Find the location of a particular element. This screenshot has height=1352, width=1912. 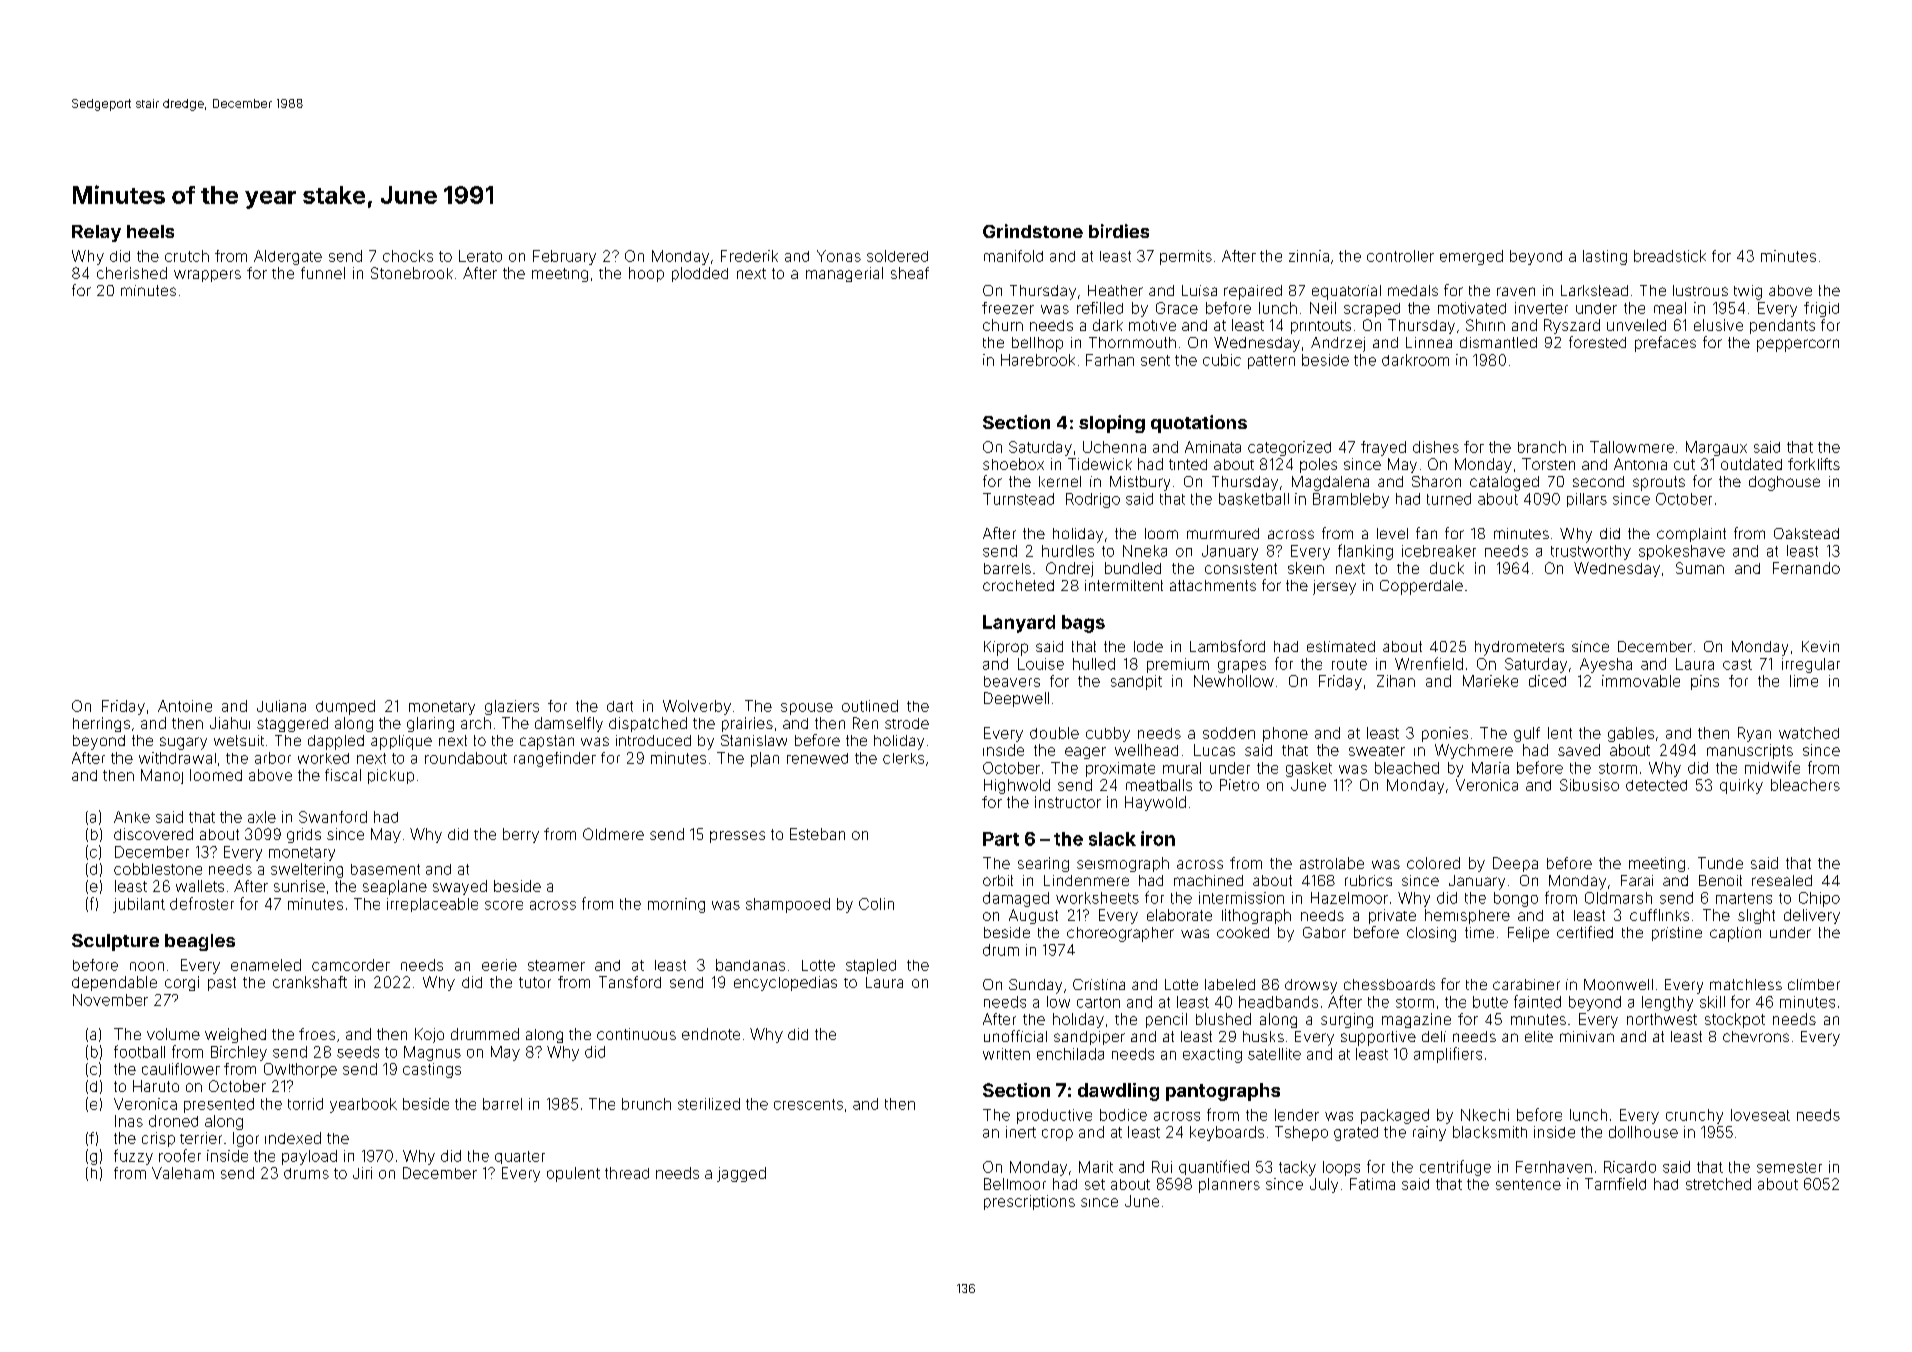

Valeham is located at coordinates (183, 1173).
